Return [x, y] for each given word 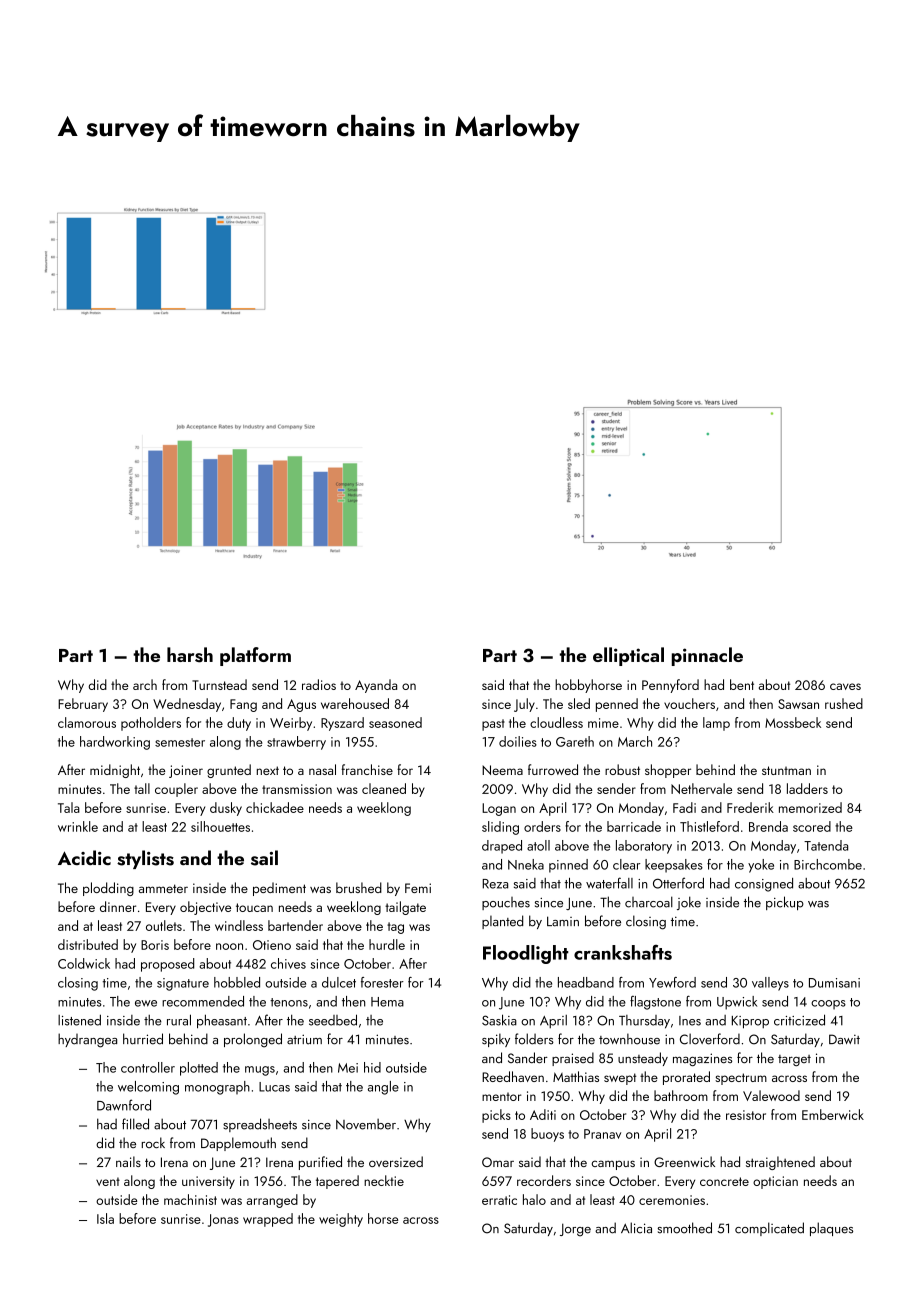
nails [128, 1161]
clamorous [87, 722]
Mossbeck [793, 722]
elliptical [628, 656]
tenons [289, 1002]
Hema [387, 1002]
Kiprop [750, 1022]
